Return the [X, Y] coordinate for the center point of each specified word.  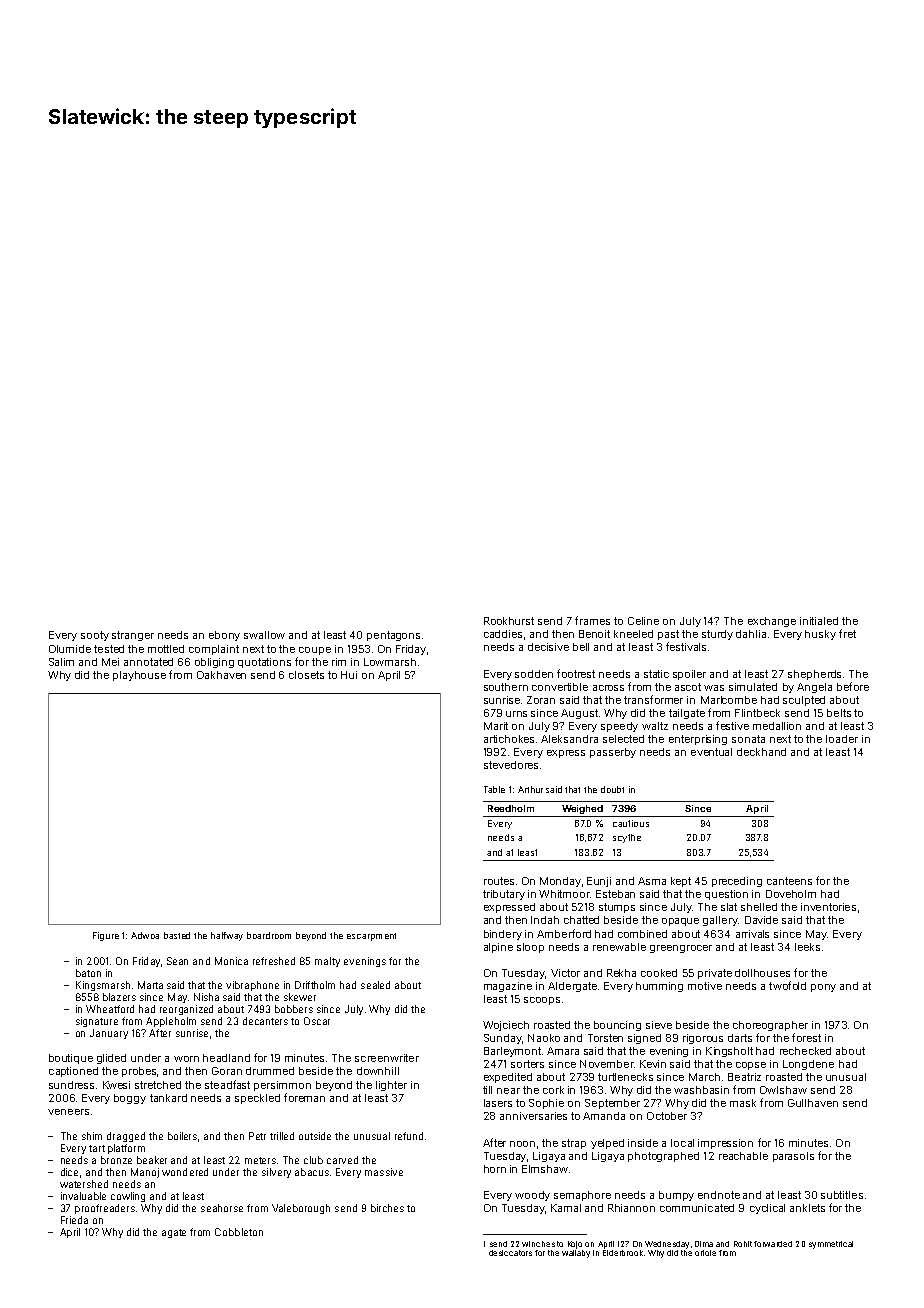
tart [97, 1148]
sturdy [717, 635]
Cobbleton [239, 1232]
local [682, 1143]
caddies [503, 634]
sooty [95, 636]
